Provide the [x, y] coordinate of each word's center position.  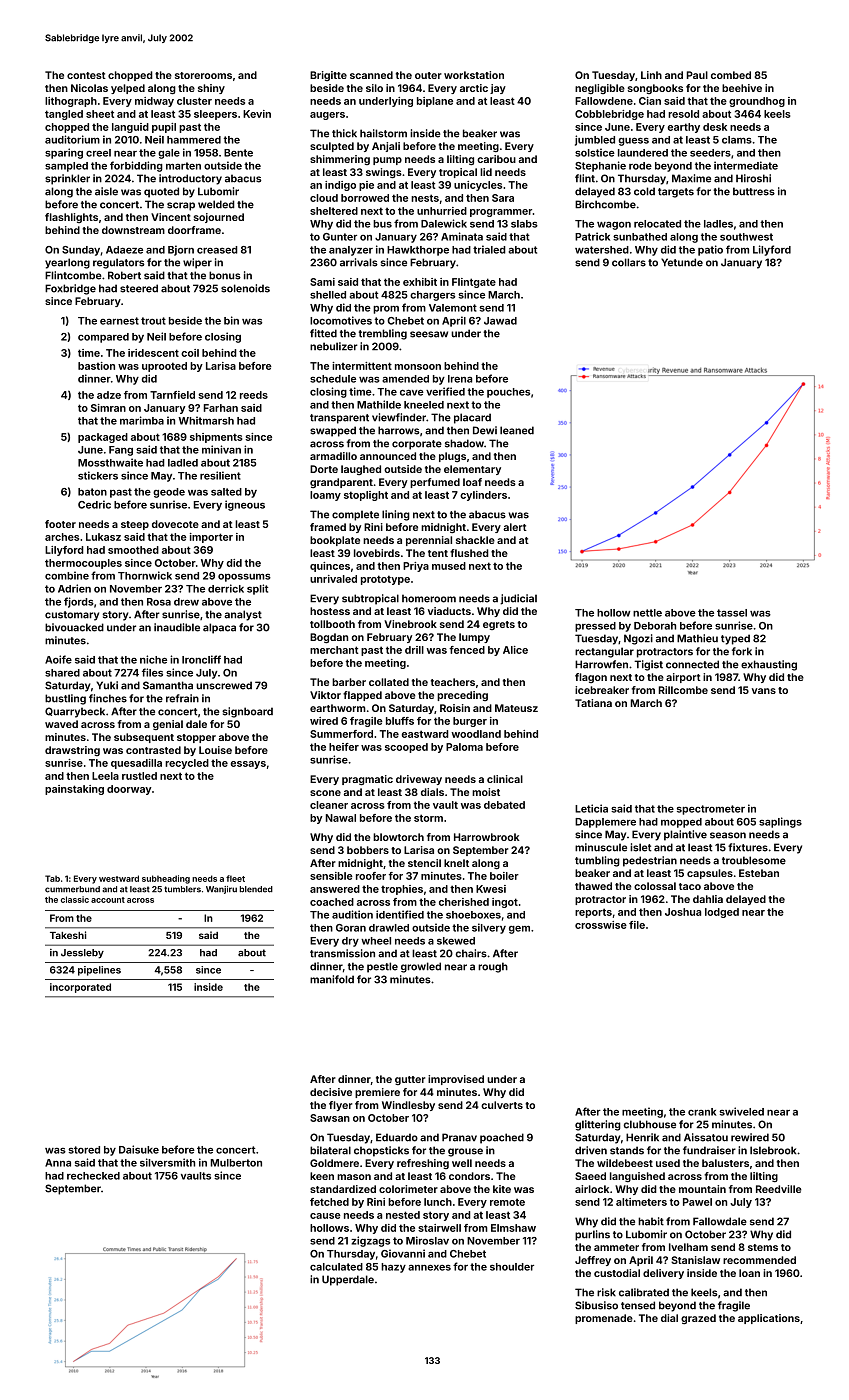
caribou [496, 159]
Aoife [58, 659]
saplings [780, 822]
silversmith [167, 1162]
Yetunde [682, 262]
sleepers [215, 115]
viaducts [449, 611]
